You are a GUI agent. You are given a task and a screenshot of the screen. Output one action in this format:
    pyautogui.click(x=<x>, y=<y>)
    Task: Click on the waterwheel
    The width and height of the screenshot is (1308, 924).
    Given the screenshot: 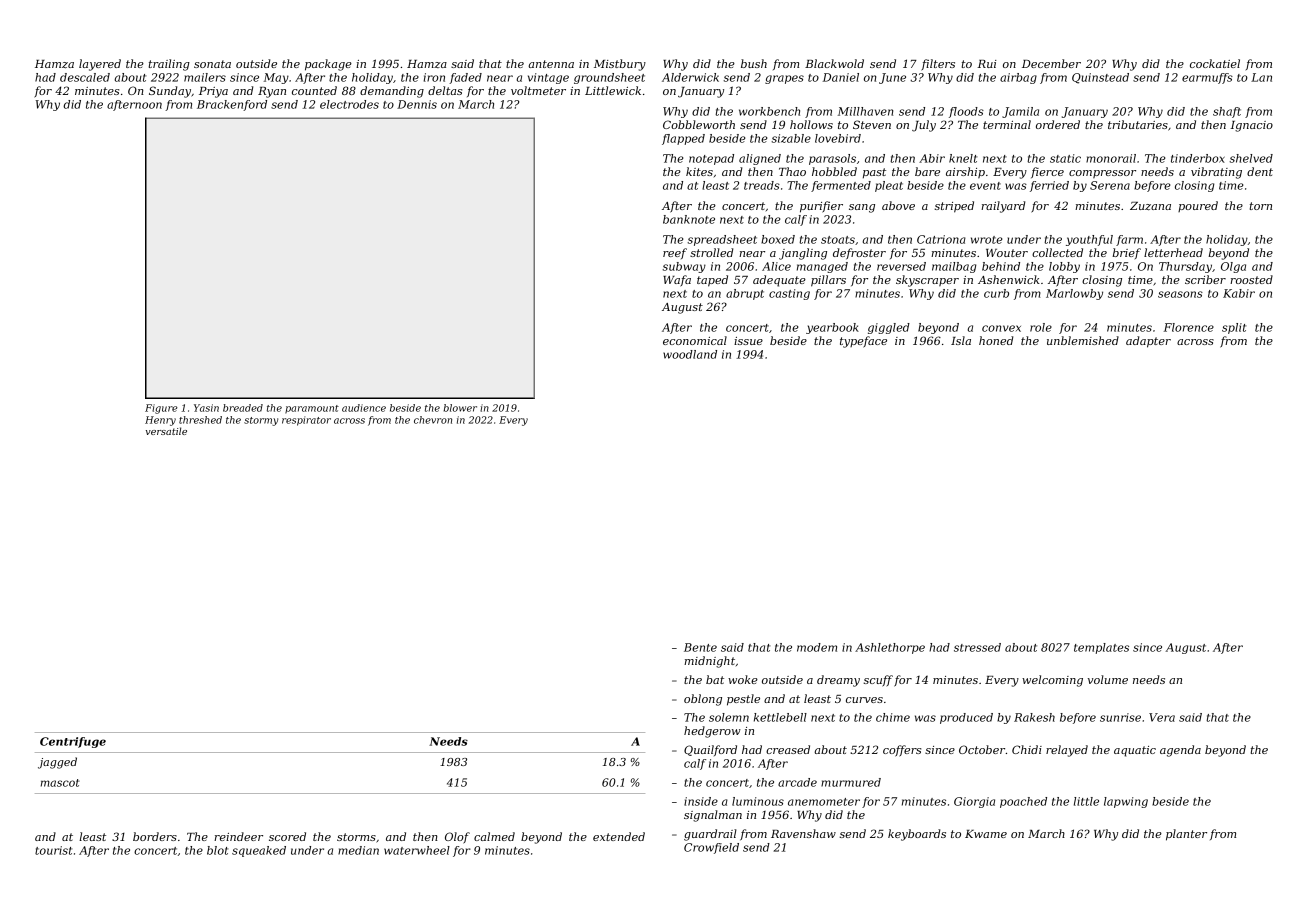 What is the action you would take?
    pyautogui.click(x=417, y=850)
